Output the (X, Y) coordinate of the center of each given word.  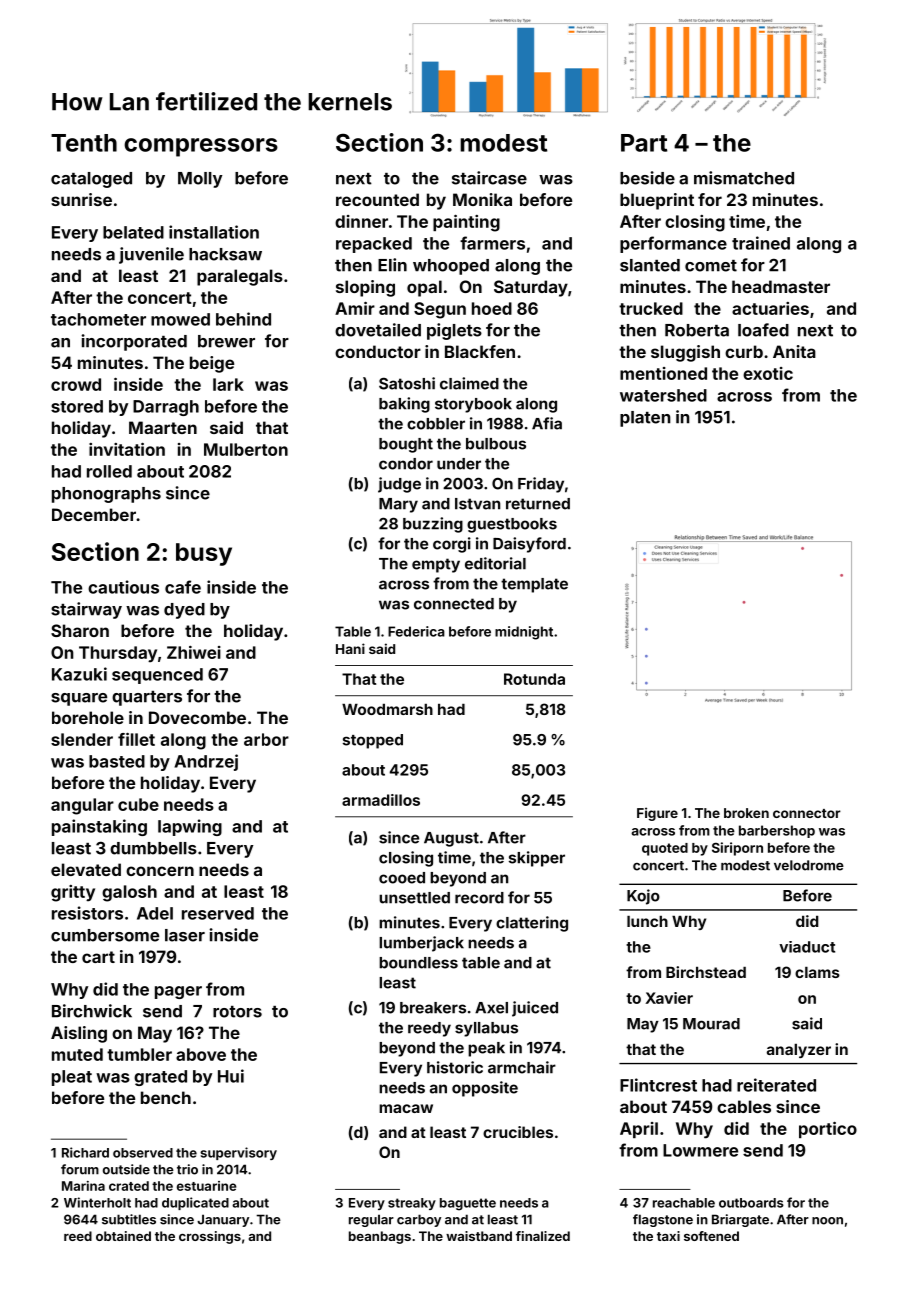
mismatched (744, 178)
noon (827, 1221)
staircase (489, 178)
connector (807, 813)
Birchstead (706, 972)
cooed (402, 878)
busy (204, 554)
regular (371, 1220)
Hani (350, 648)
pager (178, 992)
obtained (123, 1236)
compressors (201, 147)
